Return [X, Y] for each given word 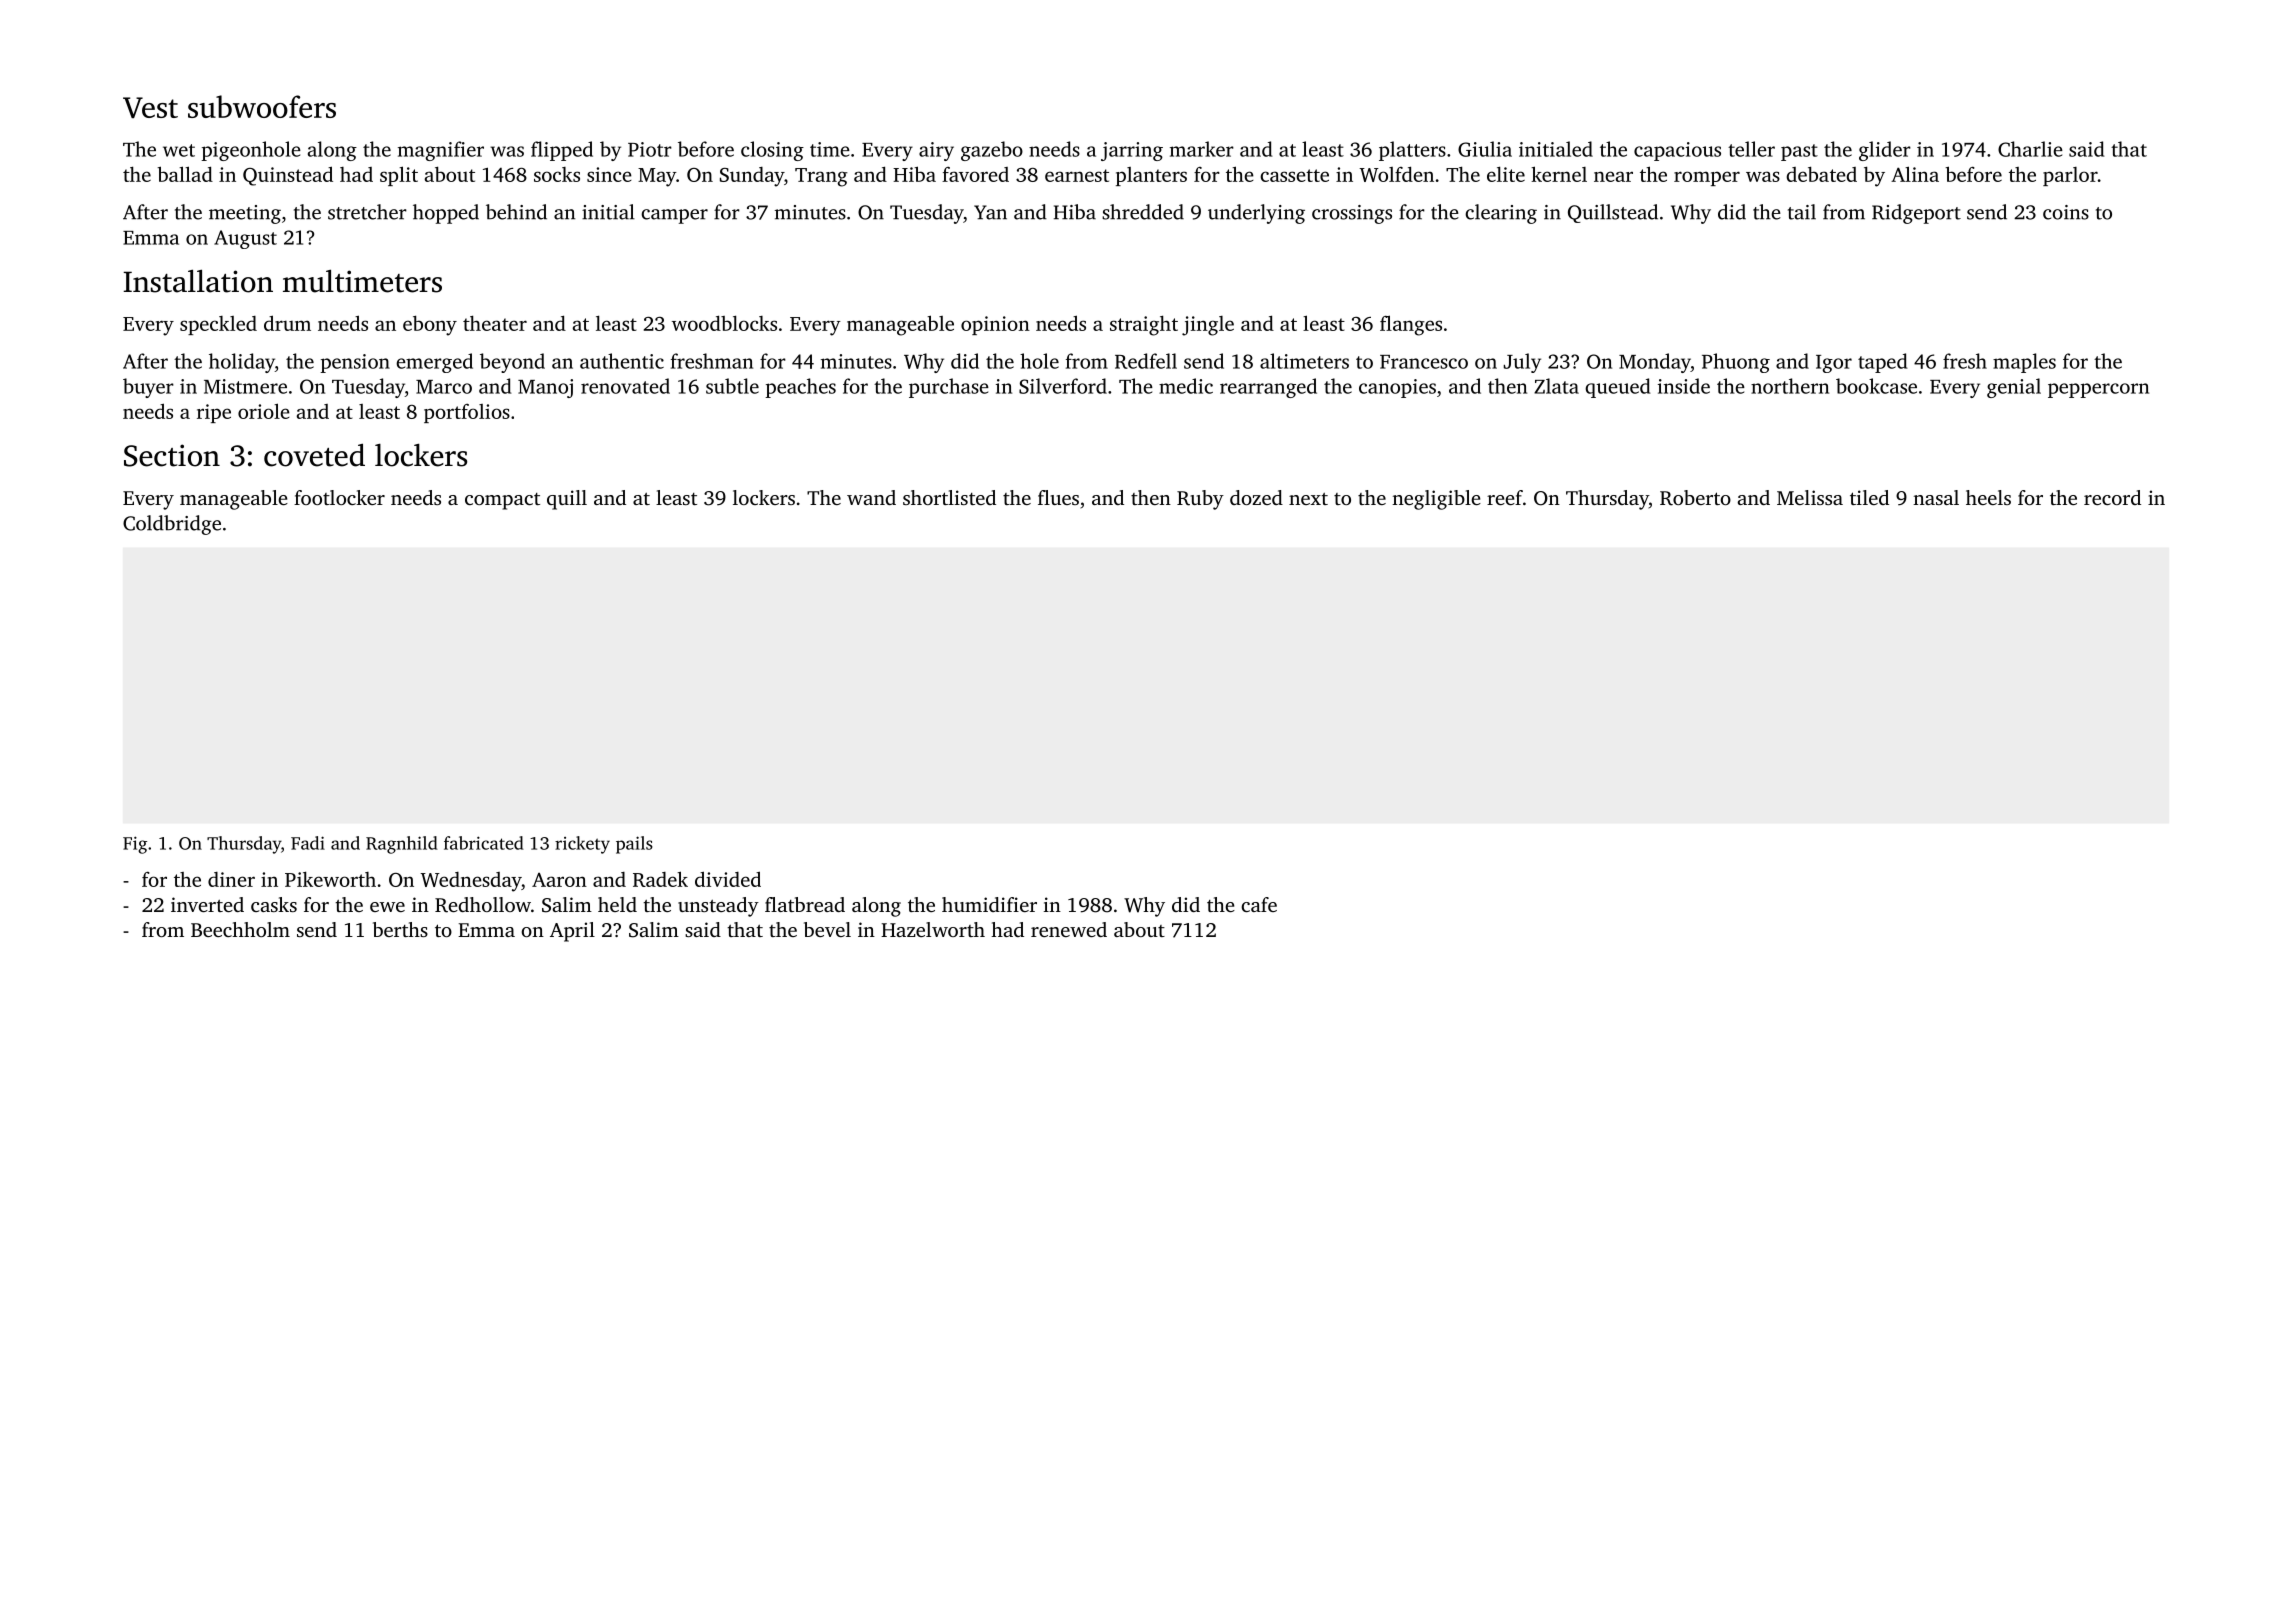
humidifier [989, 904]
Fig [135, 845]
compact [502, 501]
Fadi [308, 843]
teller [1751, 149]
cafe [1259, 904]
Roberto [1695, 498]
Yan [990, 212]
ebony [430, 325]
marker [1202, 149]
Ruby [1200, 500]
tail [1802, 212]
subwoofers [262, 106]
